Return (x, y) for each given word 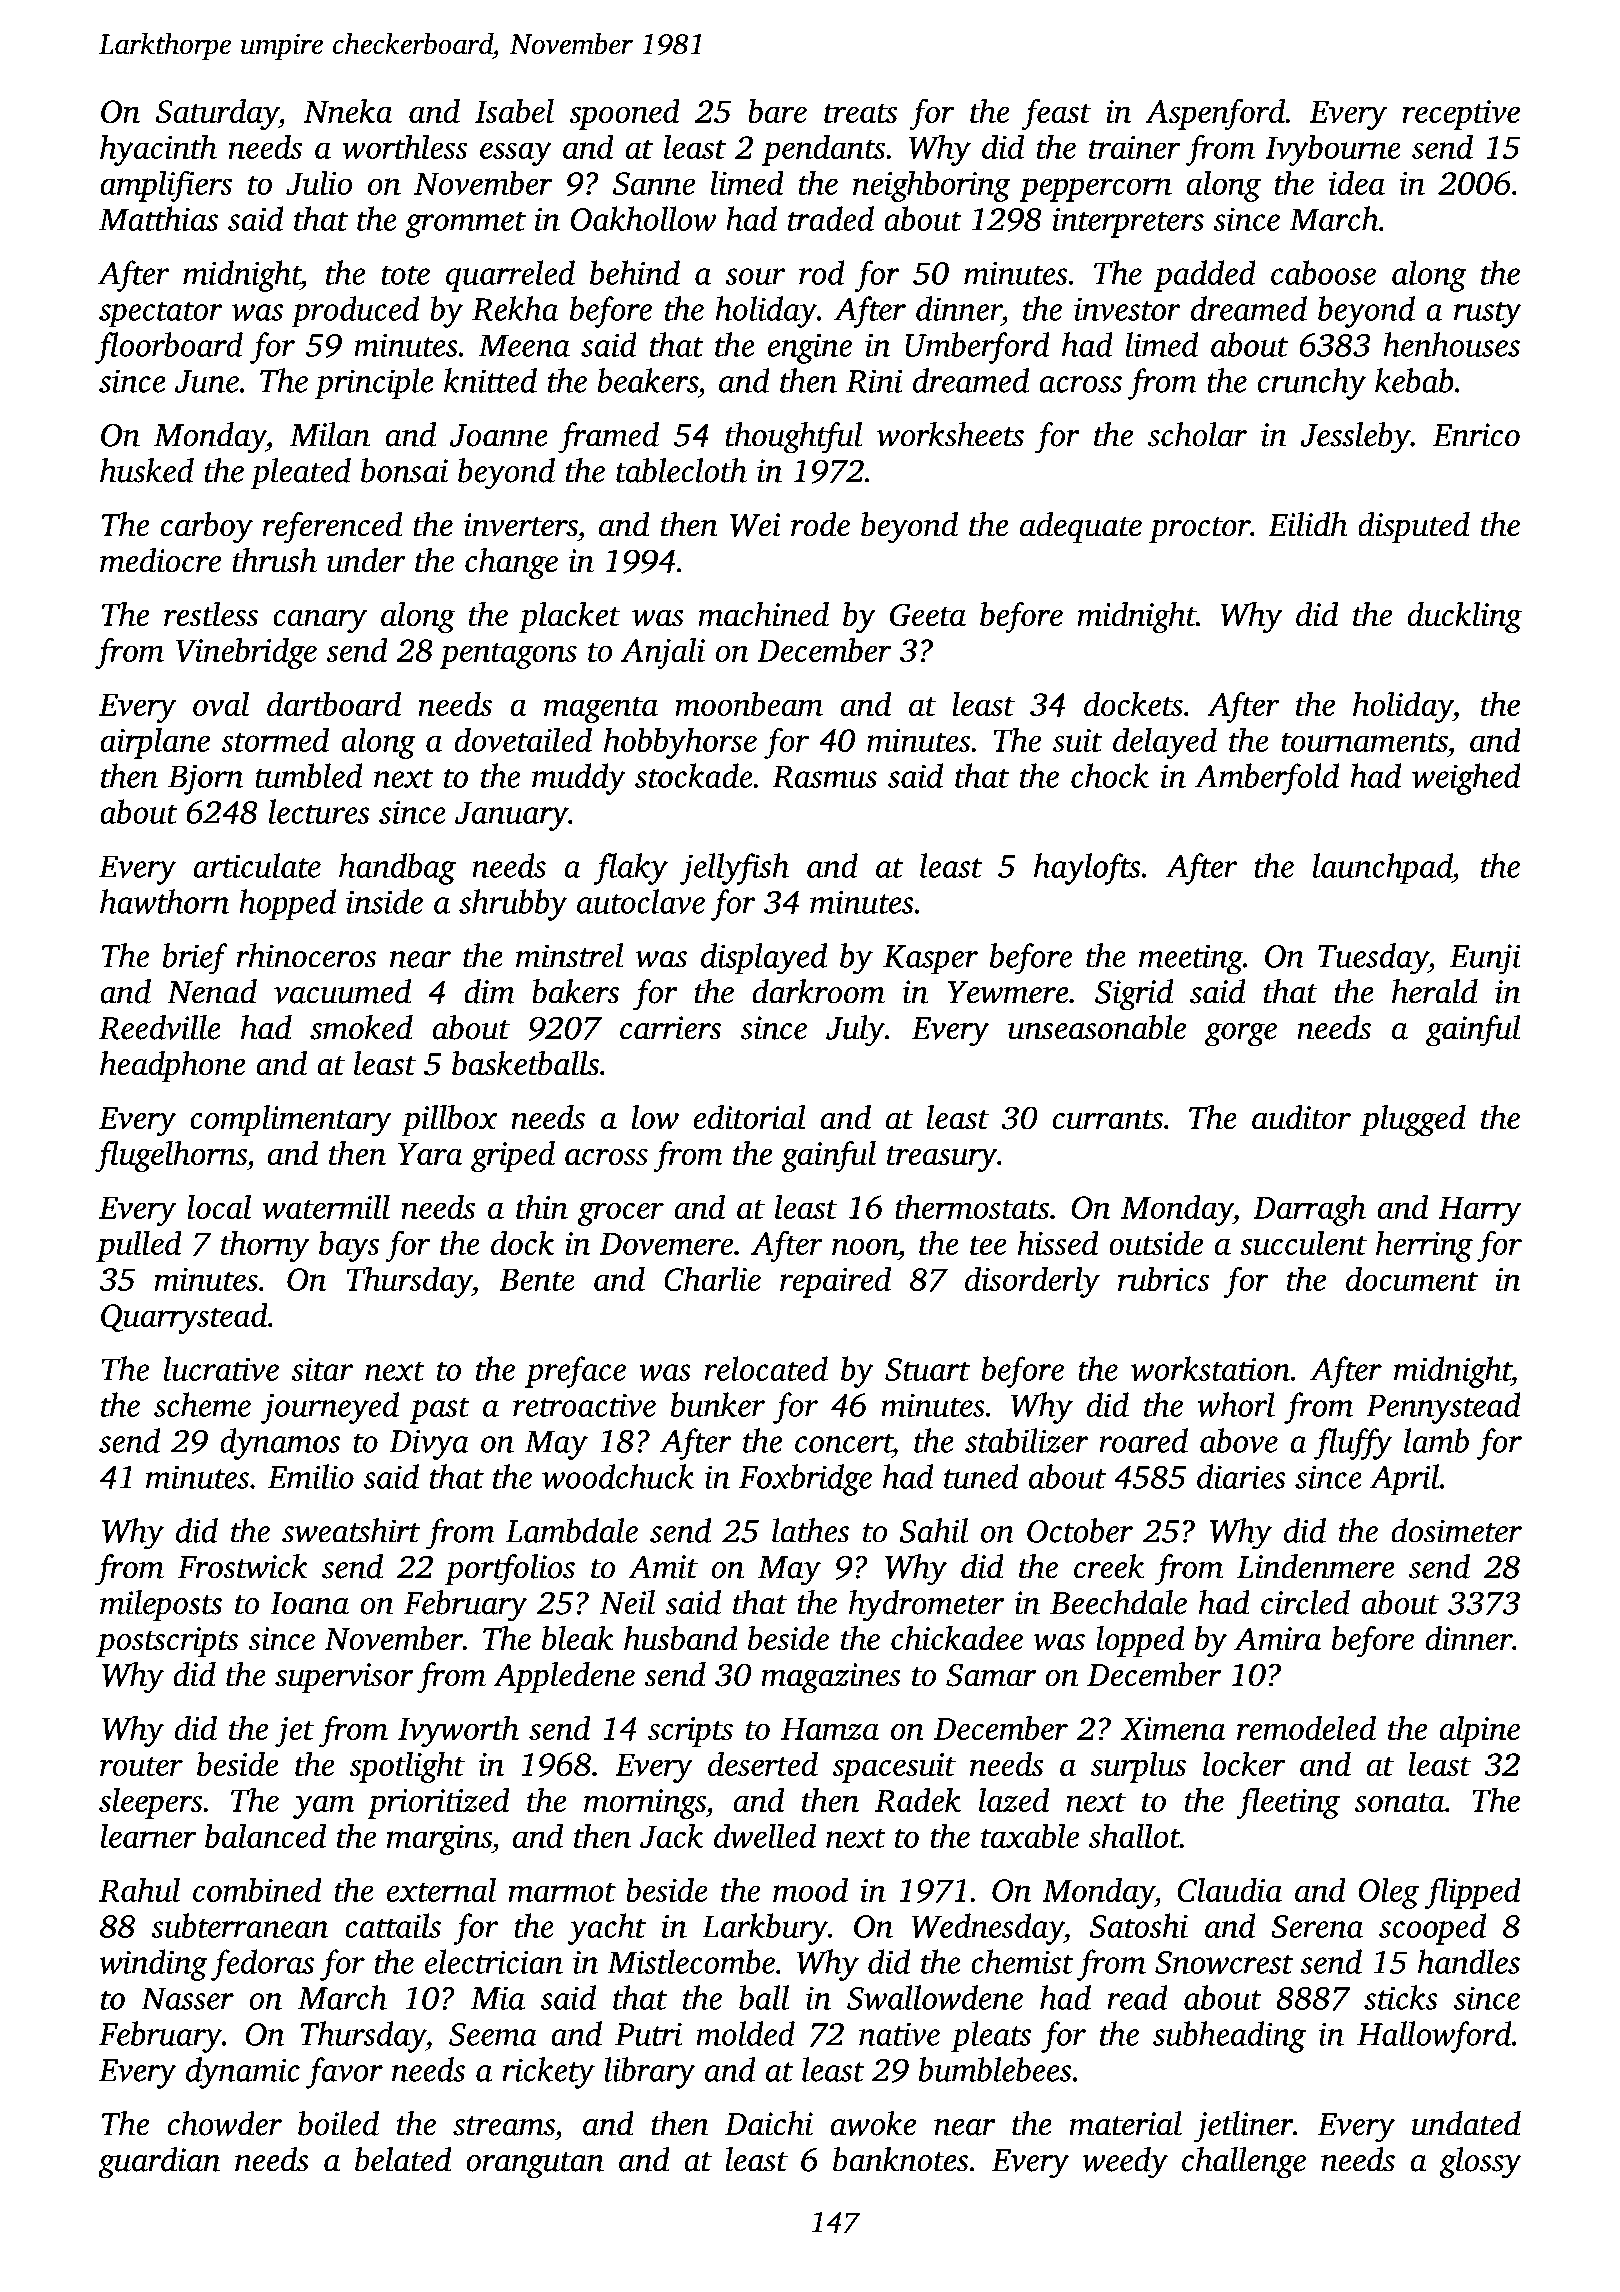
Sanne (654, 183)
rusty (1488, 314)
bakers (575, 991)
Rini (874, 381)
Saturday (217, 114)
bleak (578, 1638)
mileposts (161, 1605)
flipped (1473, 1893)
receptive (1461, 115)
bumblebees (995, 2069)
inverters (521, 525)
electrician (494, 1961)
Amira (1278, 1639)
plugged (1413, 1121)
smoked (361, 1027)
